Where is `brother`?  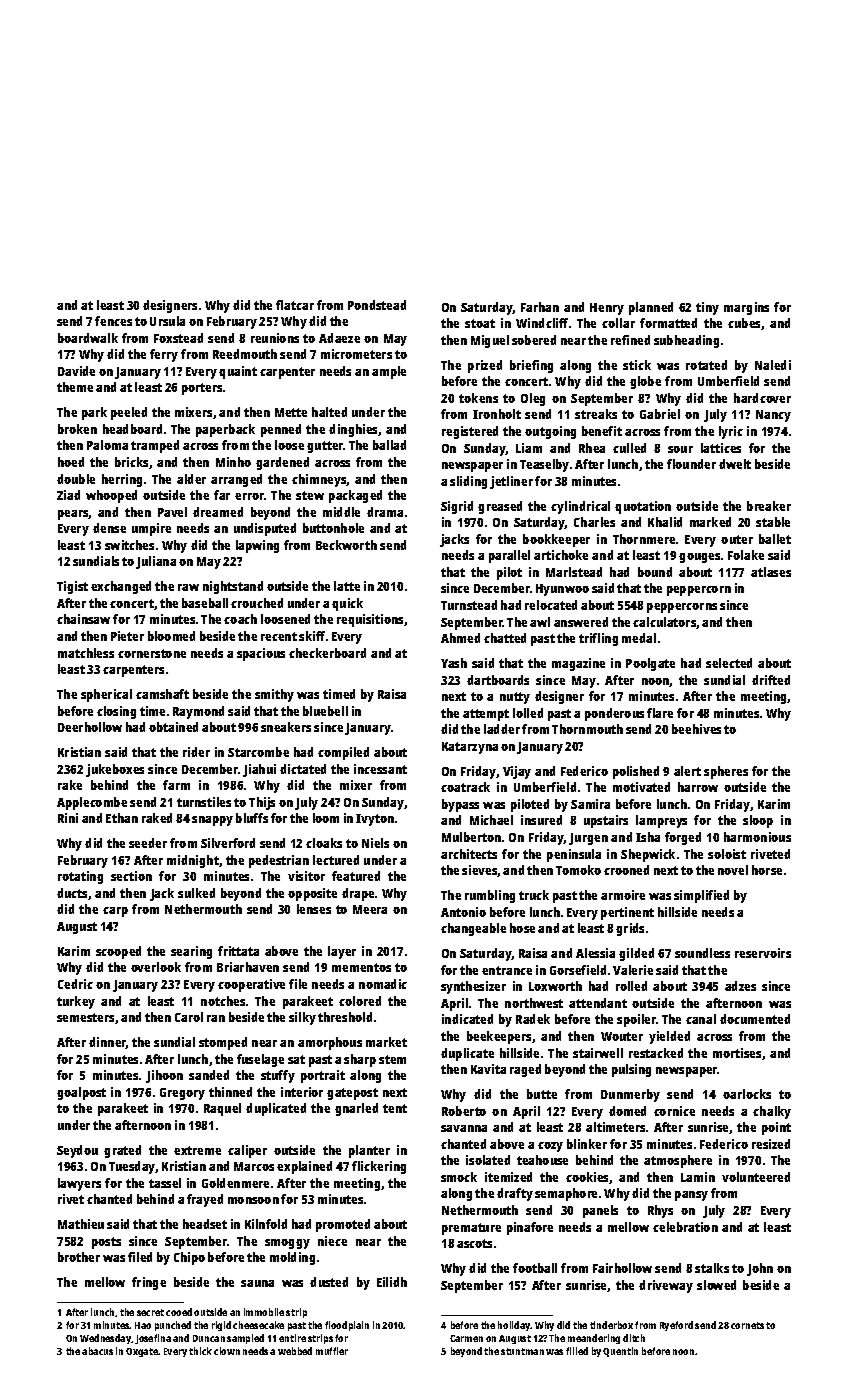 brother is located at coordinates (79, 1257).
